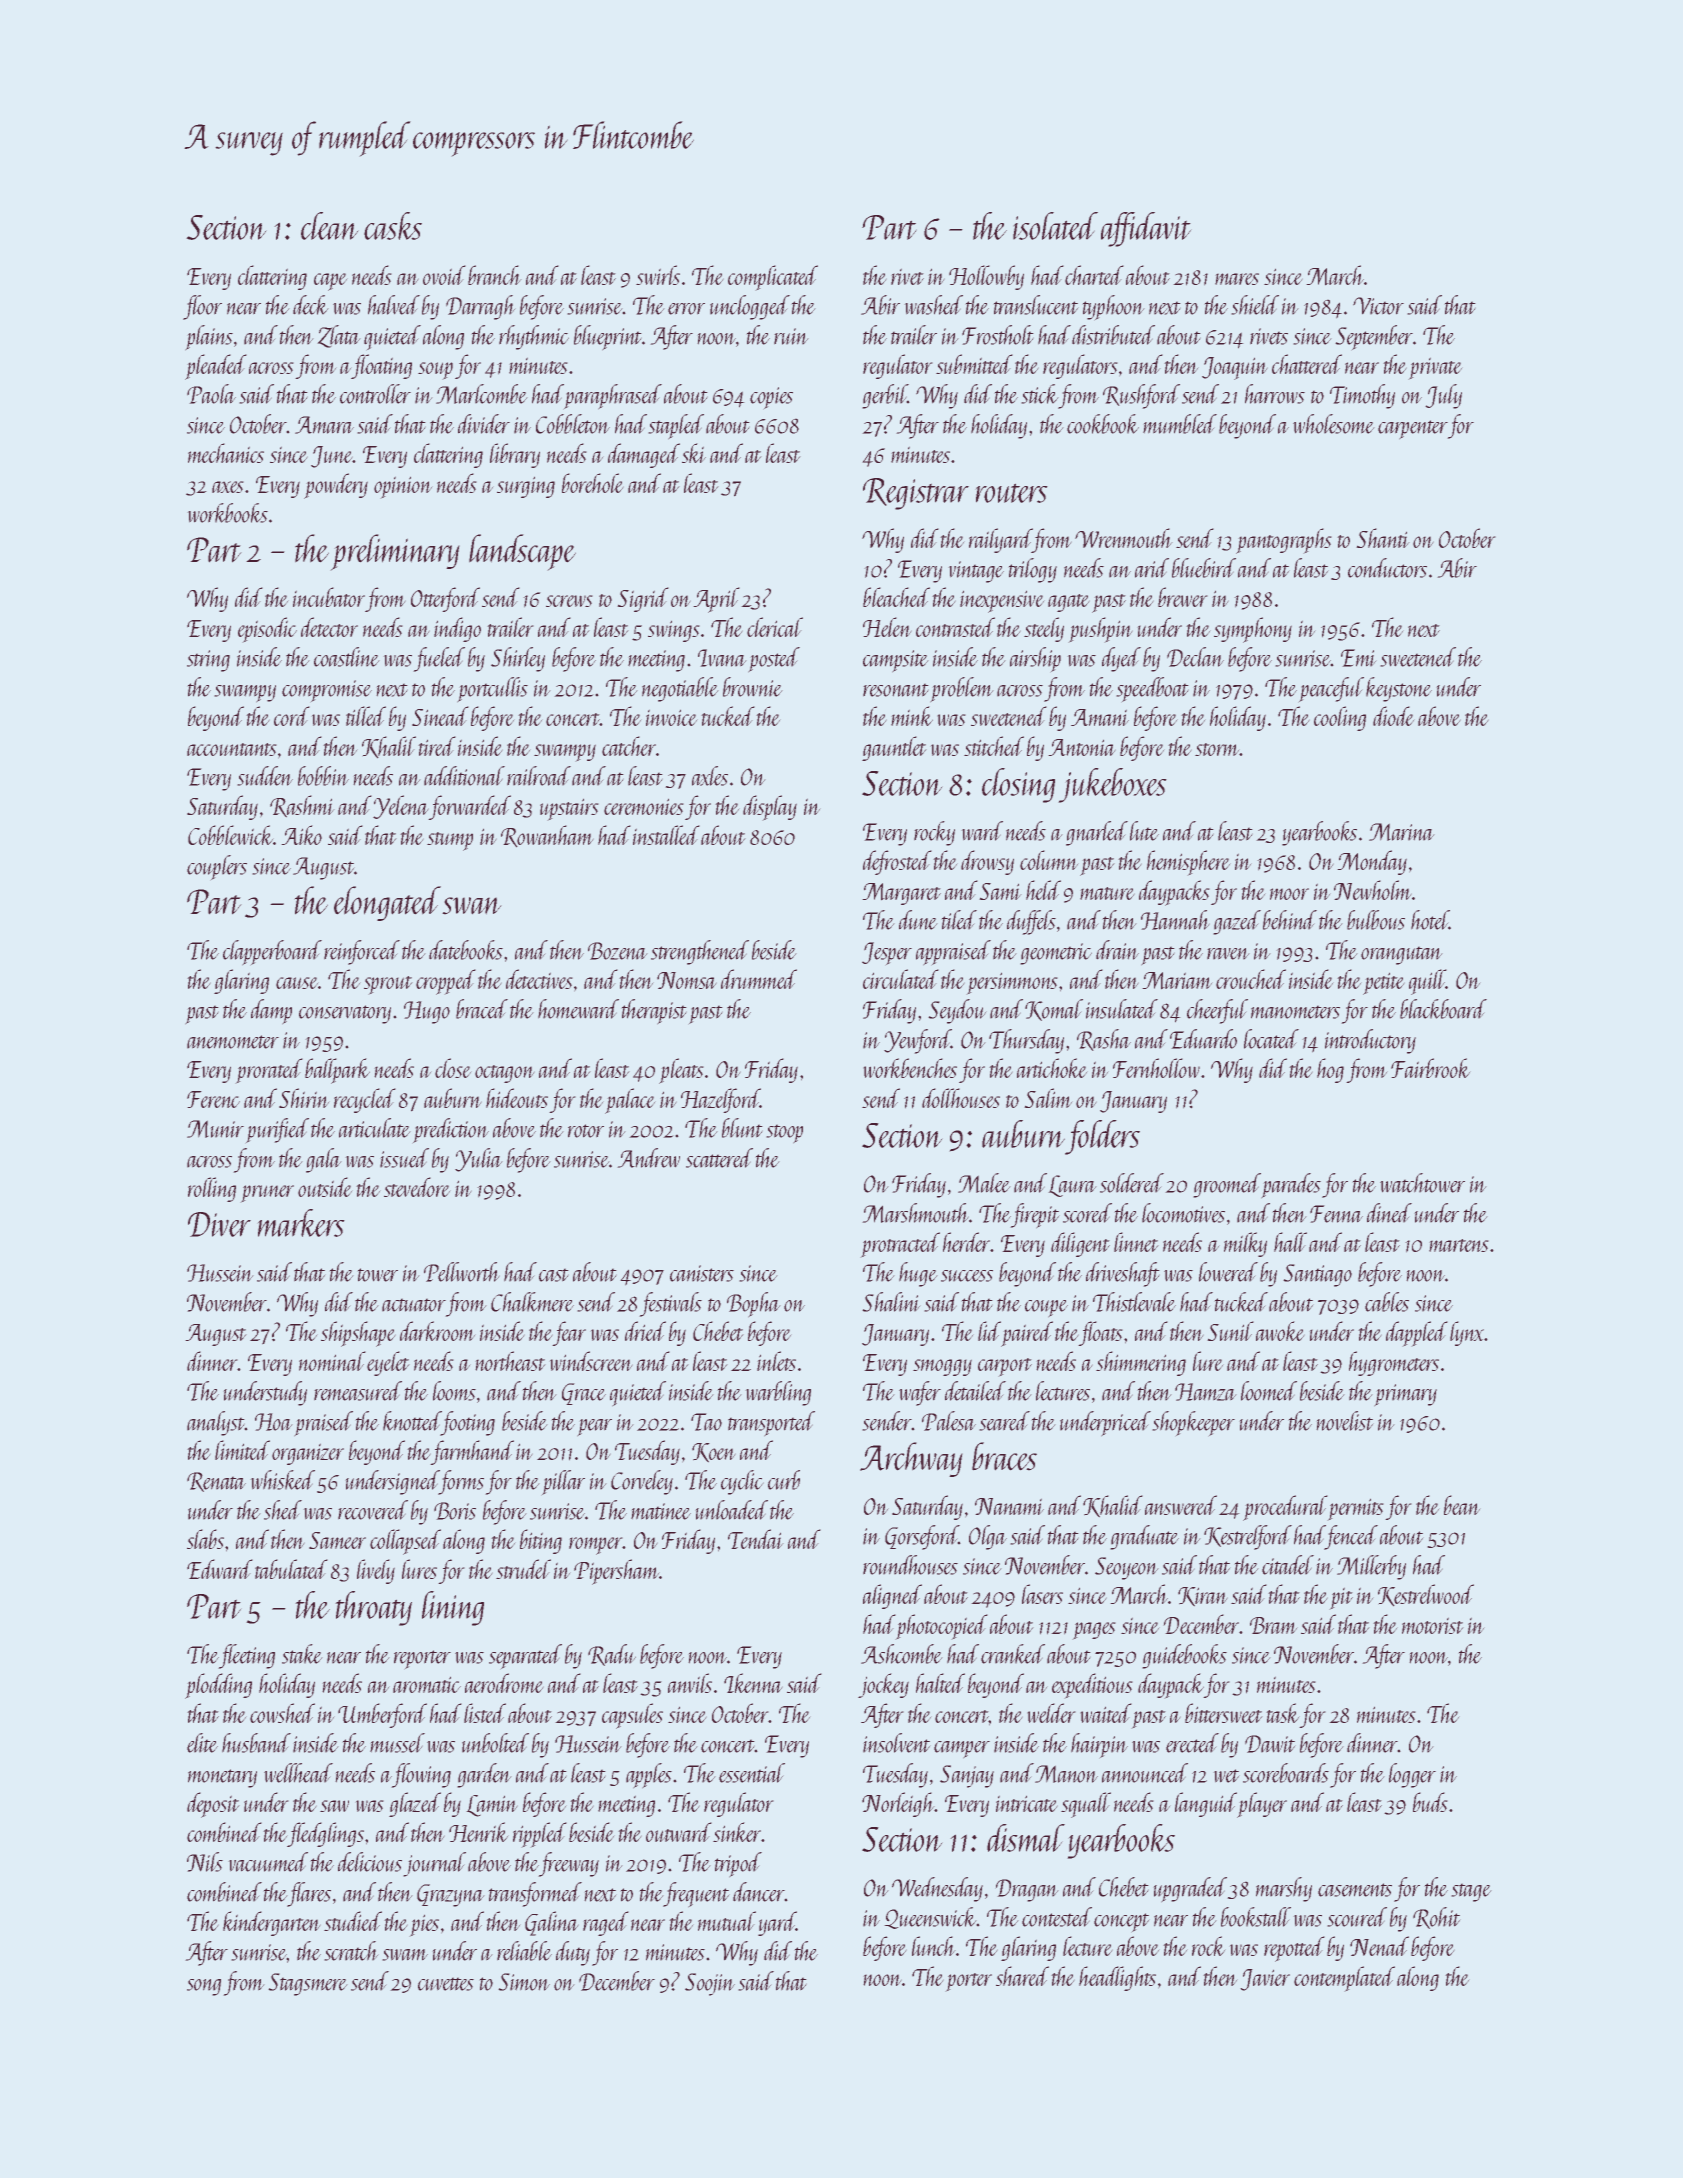 This image has width=1683, height=2178. I want to click on tilled, so click(366, 716).
